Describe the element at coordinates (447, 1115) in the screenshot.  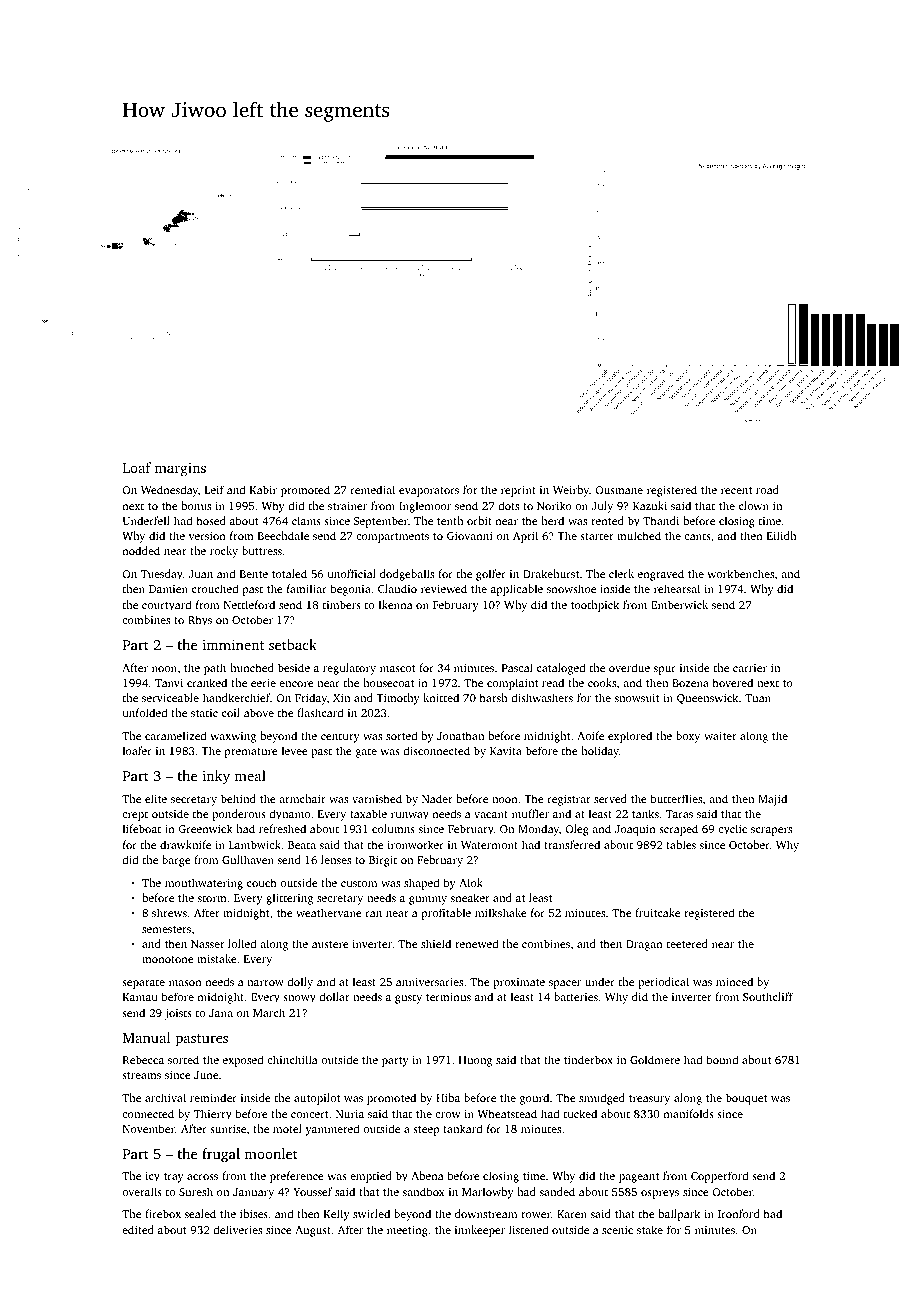
I see `crow` at that location.
